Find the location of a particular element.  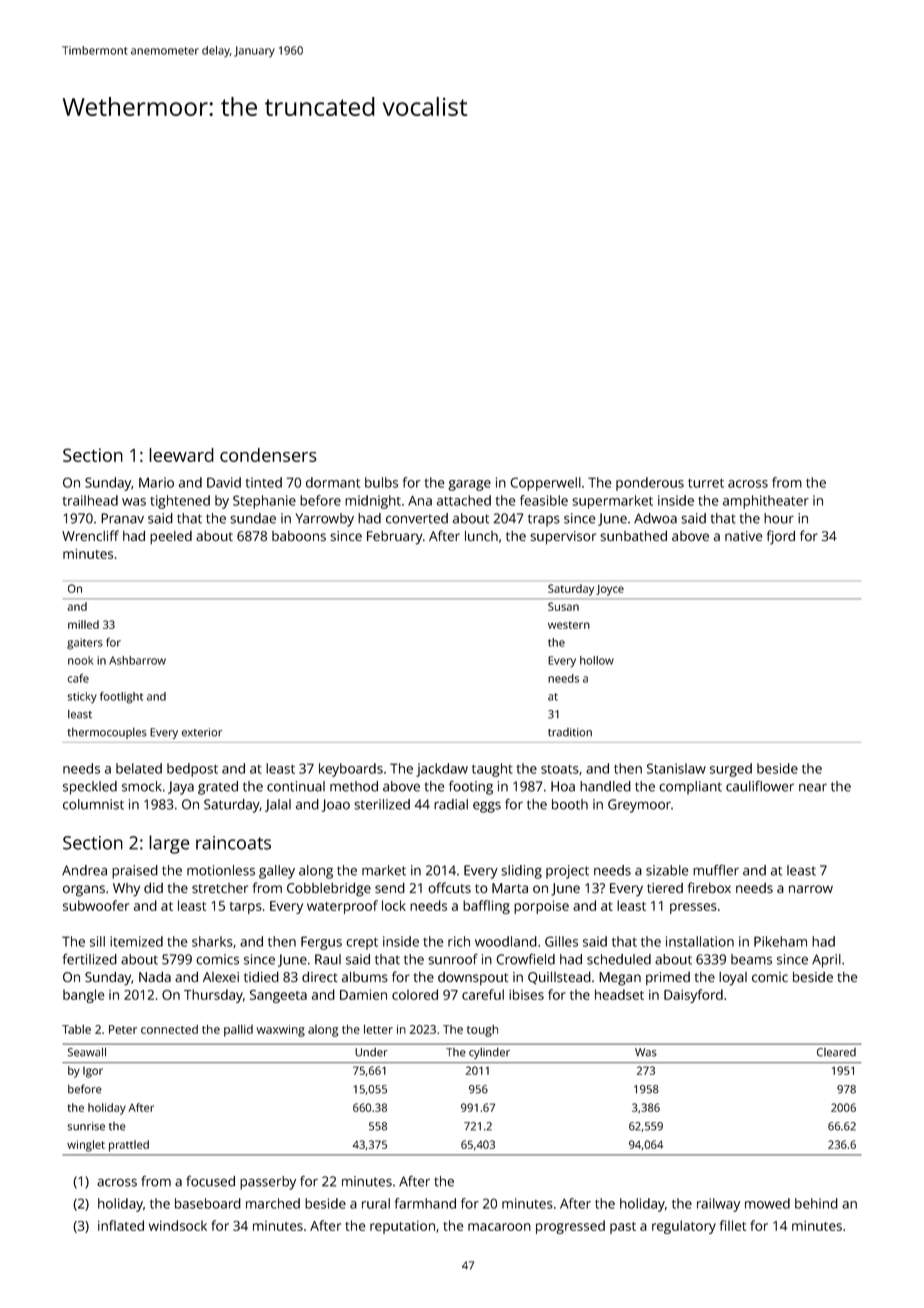

baseboard is located at coordinates (208, 1203).
